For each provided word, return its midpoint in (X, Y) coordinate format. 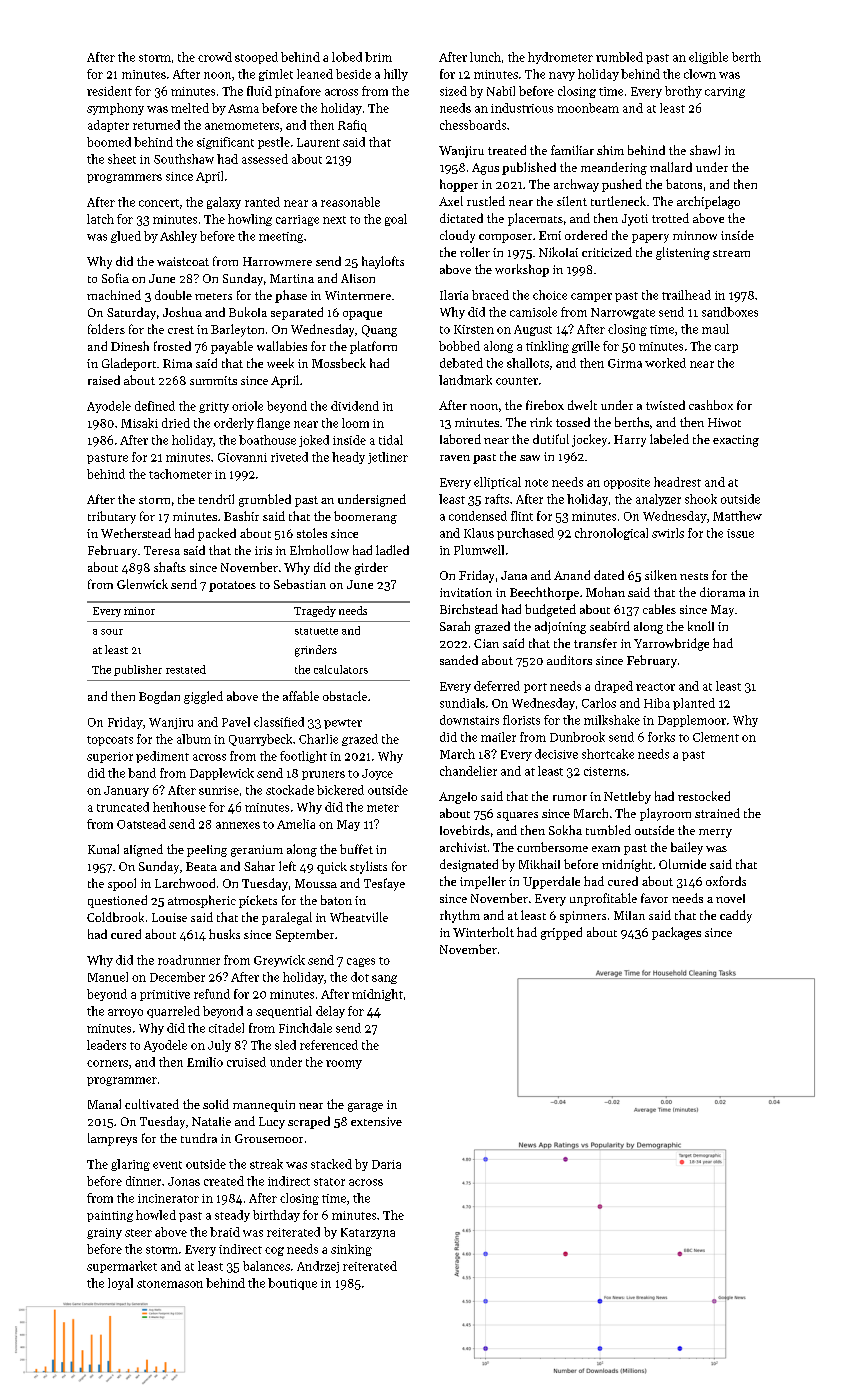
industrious (522, 108)
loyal (120, 1284)
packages (676, 933)
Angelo (458, 798)
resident (109, 91)
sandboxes (730, 312)
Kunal (103, 849)
